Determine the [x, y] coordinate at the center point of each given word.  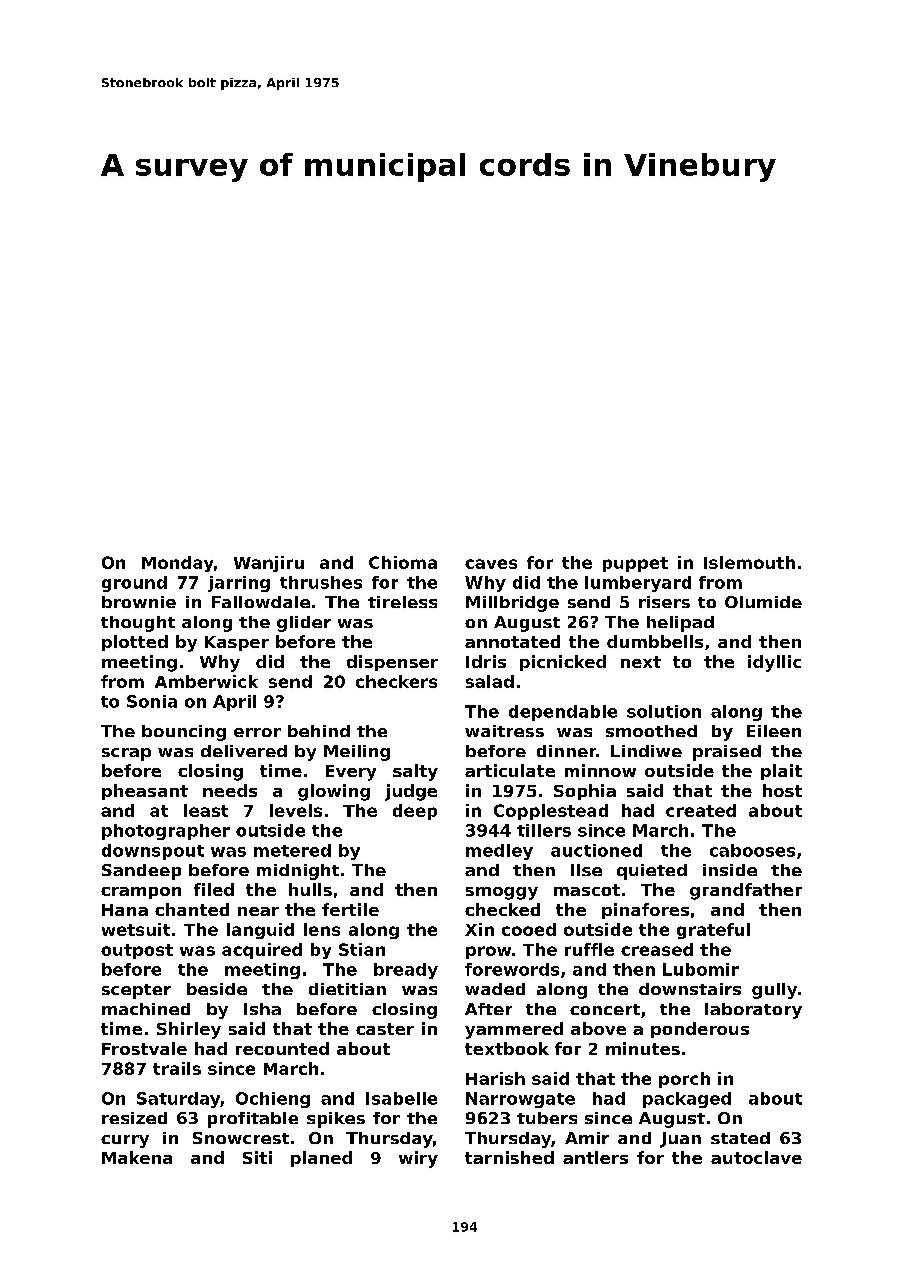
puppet [635, 564]
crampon [141, 893]
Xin [479, 929]
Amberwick [206, 681]
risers [664, 602]
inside [730, 870]
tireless [402, 602]
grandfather [746, 891]
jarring [239, 584]
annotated [512, 641]
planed [321, 1159]
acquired [262, 951]
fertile [350, 909]
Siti [257, 1157]
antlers [595, 1157]
